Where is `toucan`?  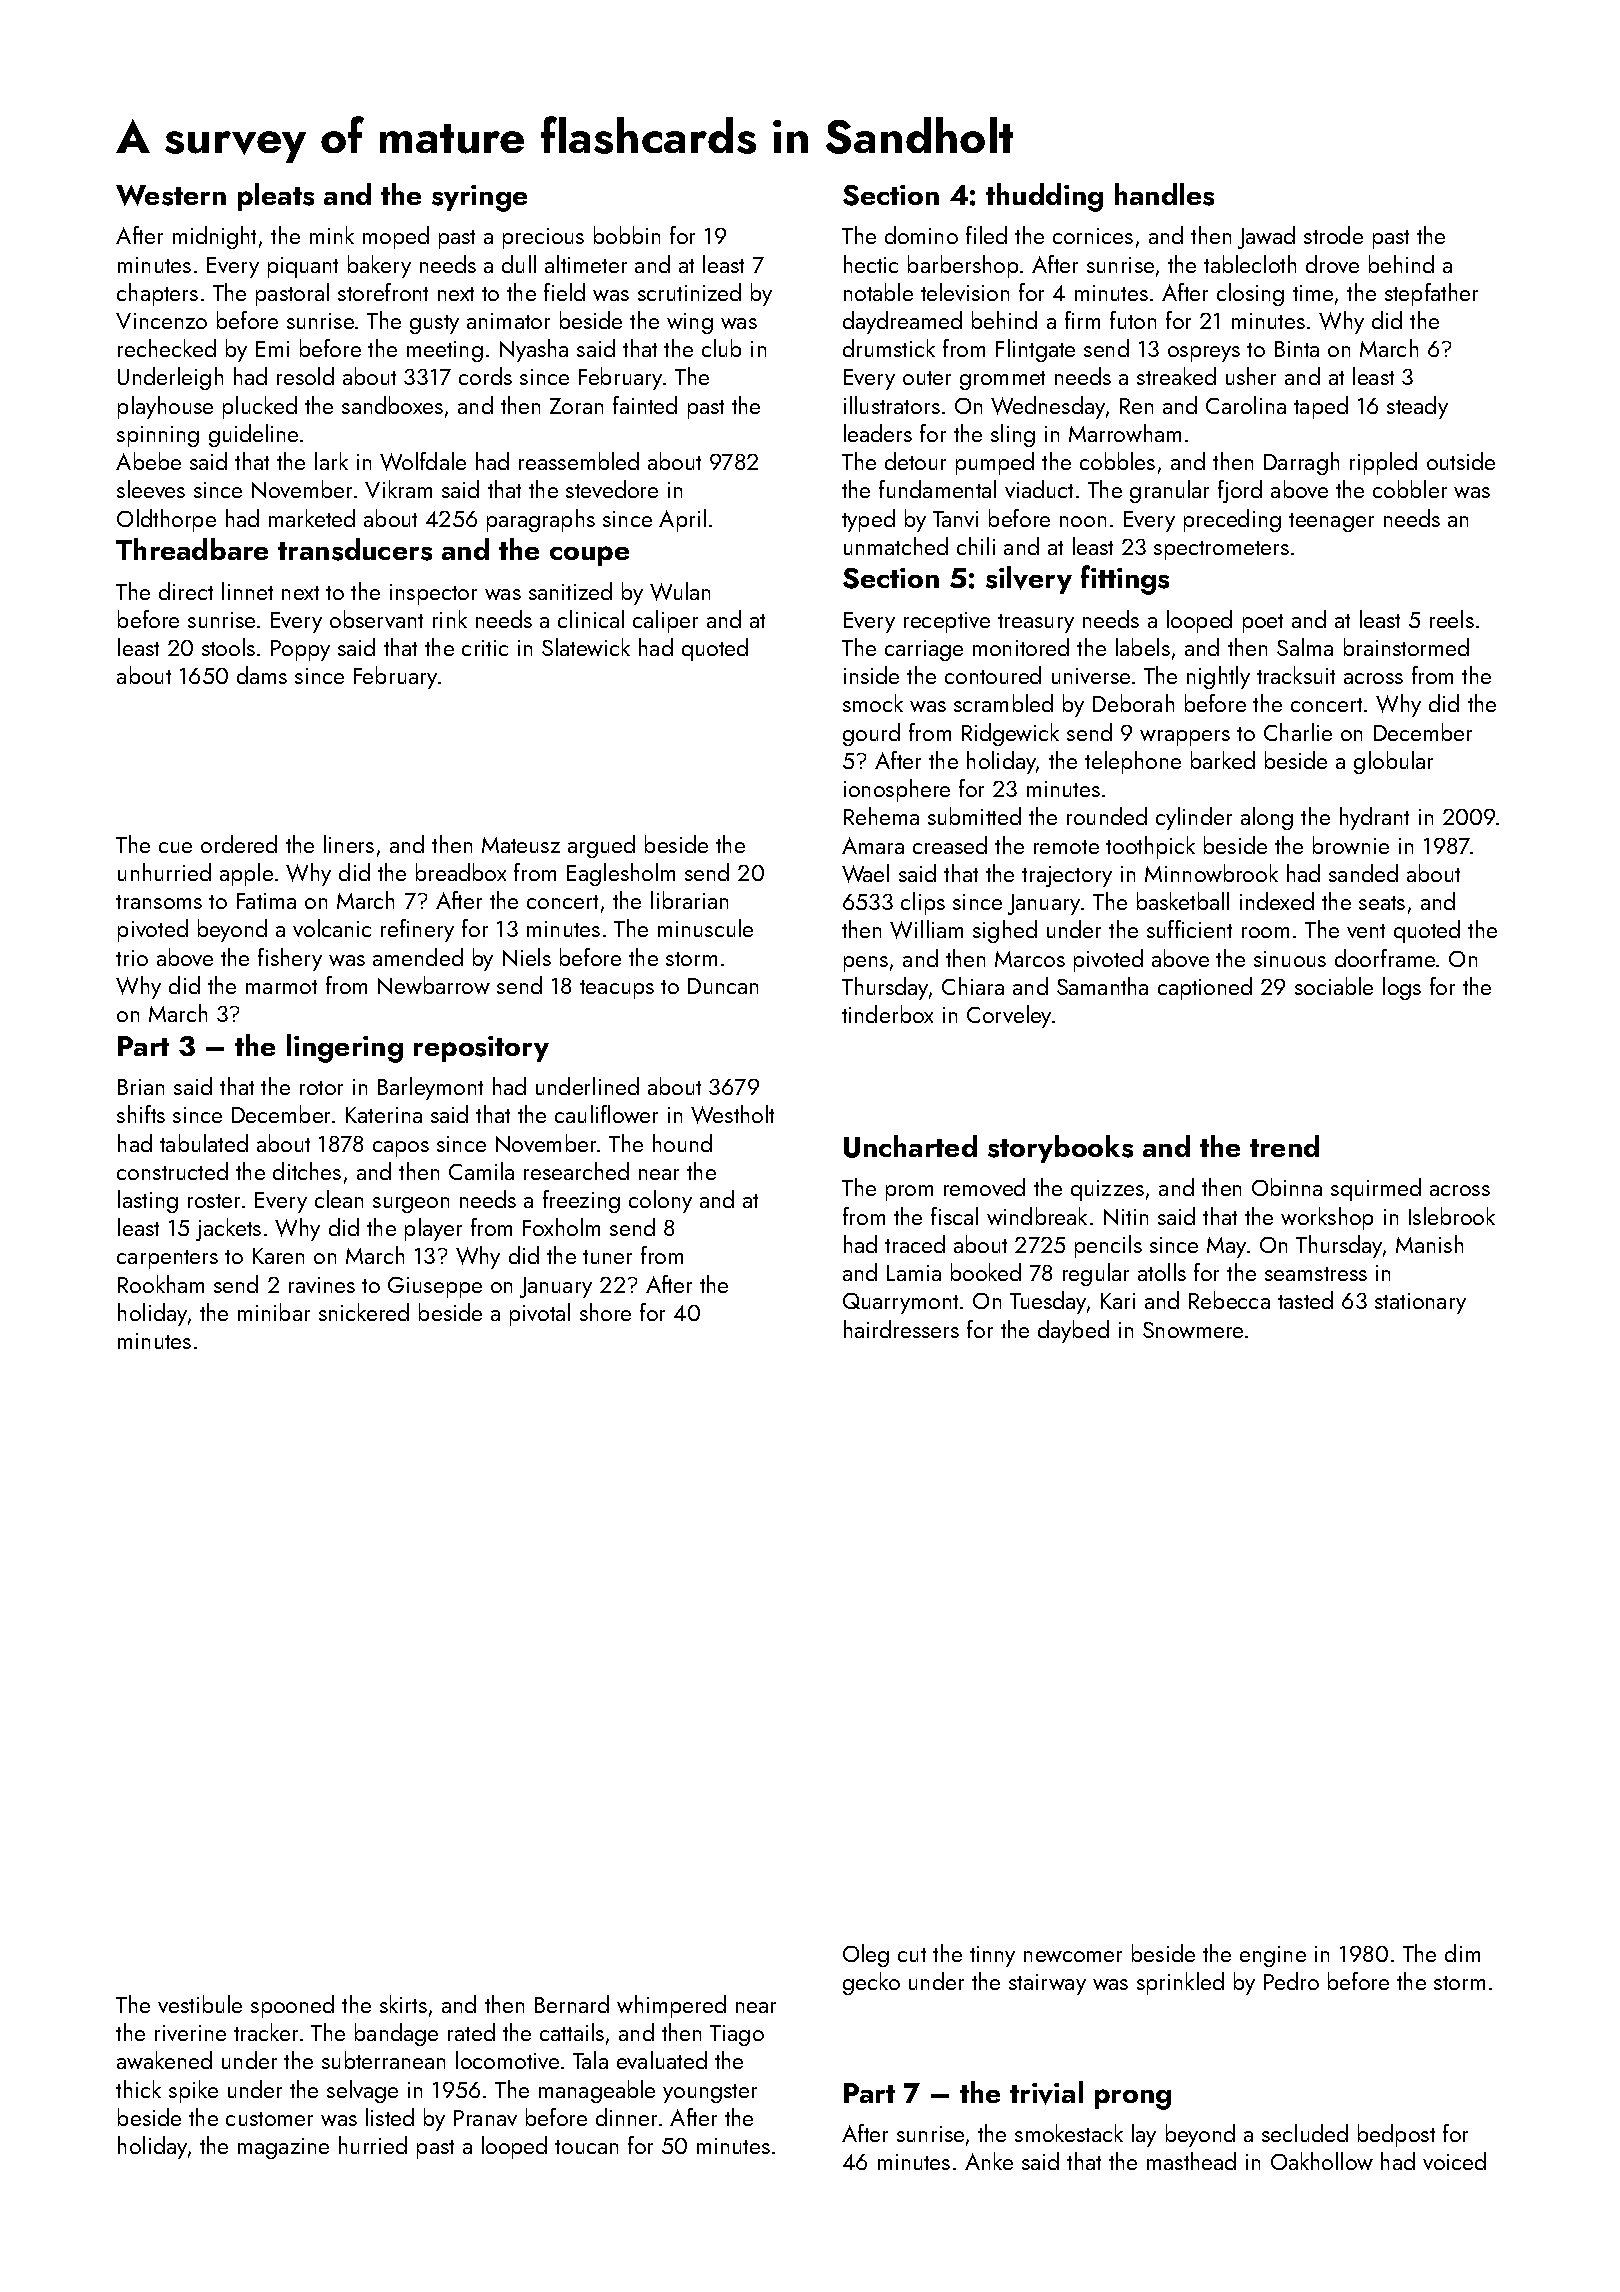
toucan is located at coordinates (586, 2147).
